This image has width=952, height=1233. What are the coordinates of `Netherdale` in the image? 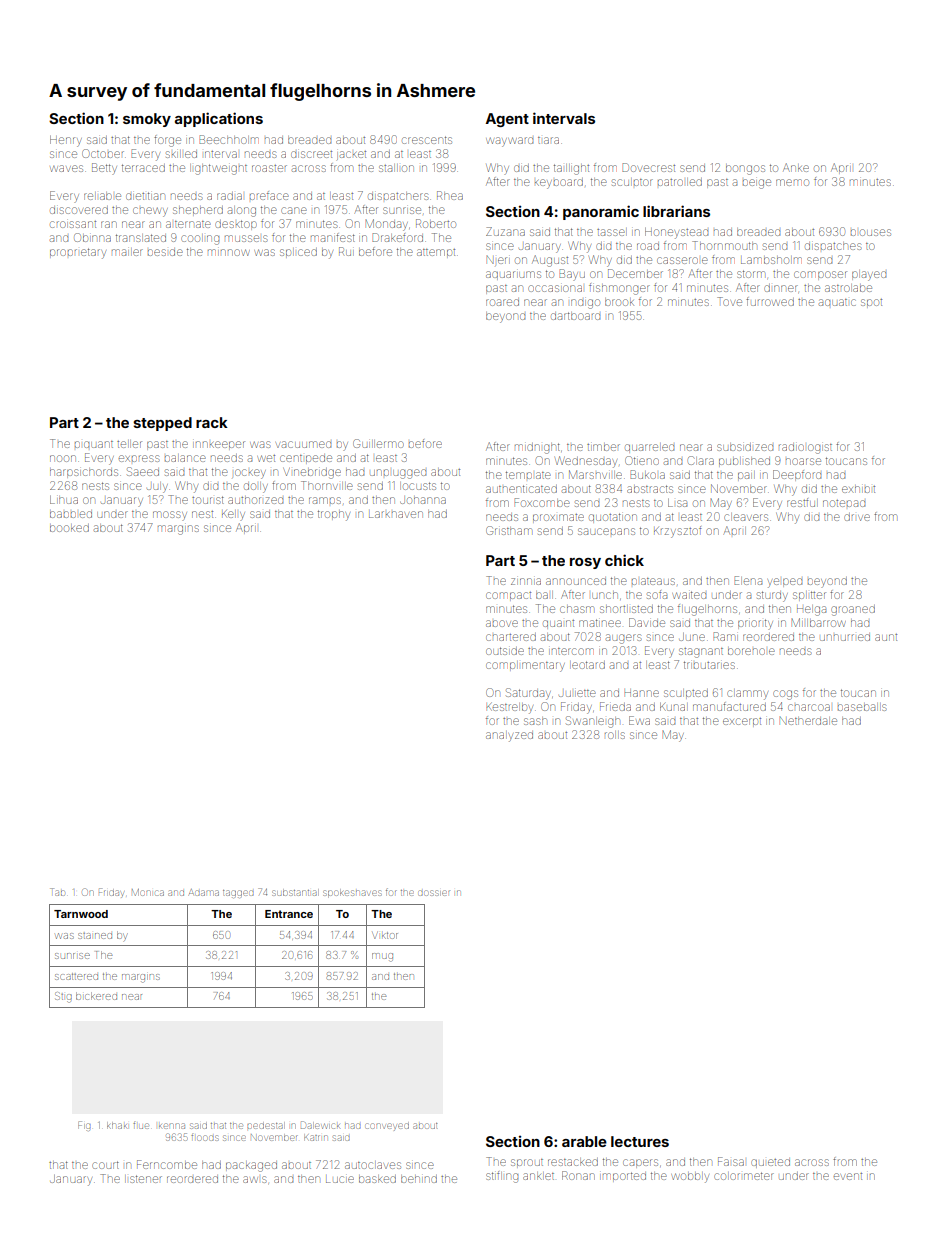 It's located at (808, 721).
